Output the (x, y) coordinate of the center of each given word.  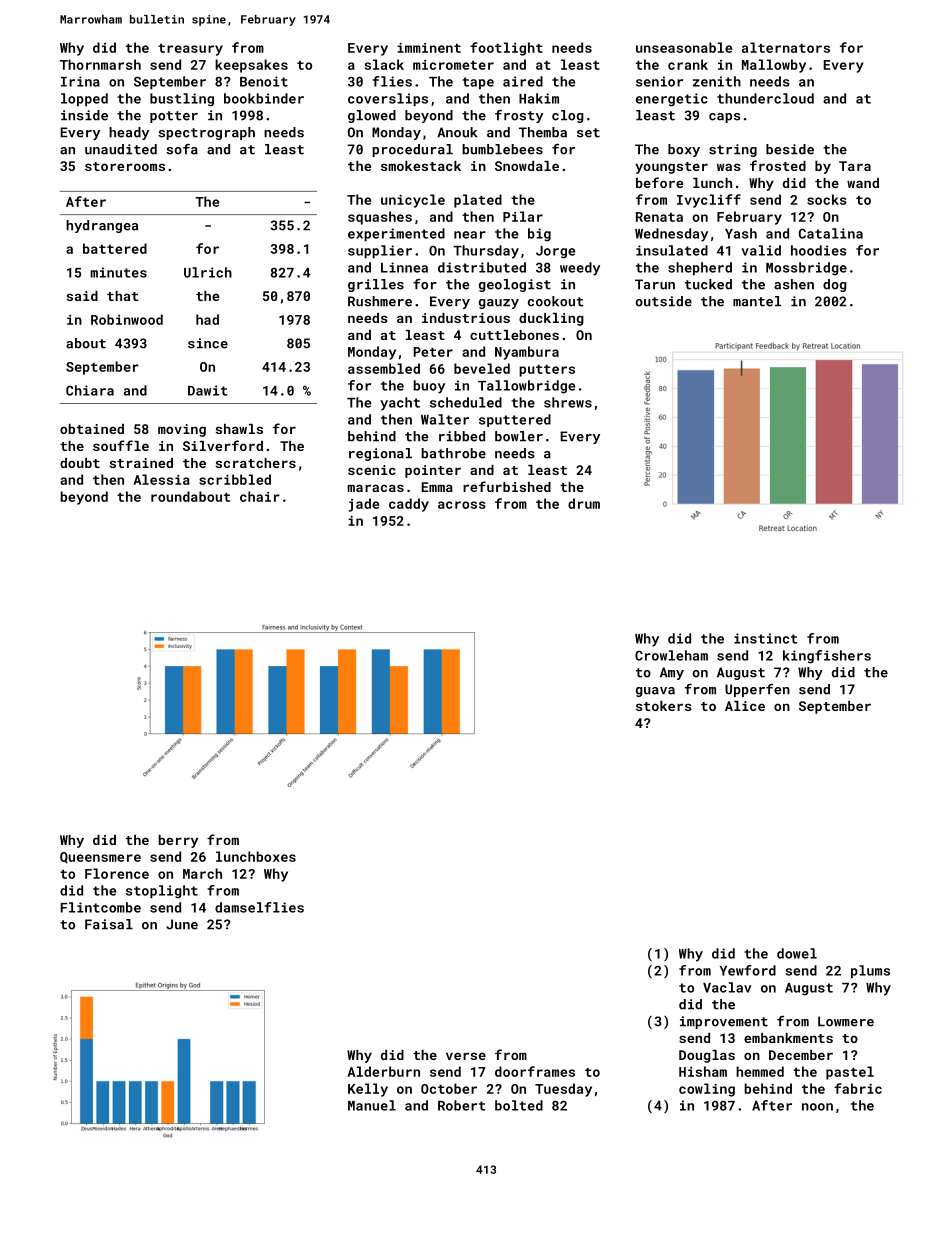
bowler (519, 436)
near (470, 235)
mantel (757, 301)
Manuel (372, 1105)
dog (835, 285)
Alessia (161, 479)
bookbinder (264, 98)
